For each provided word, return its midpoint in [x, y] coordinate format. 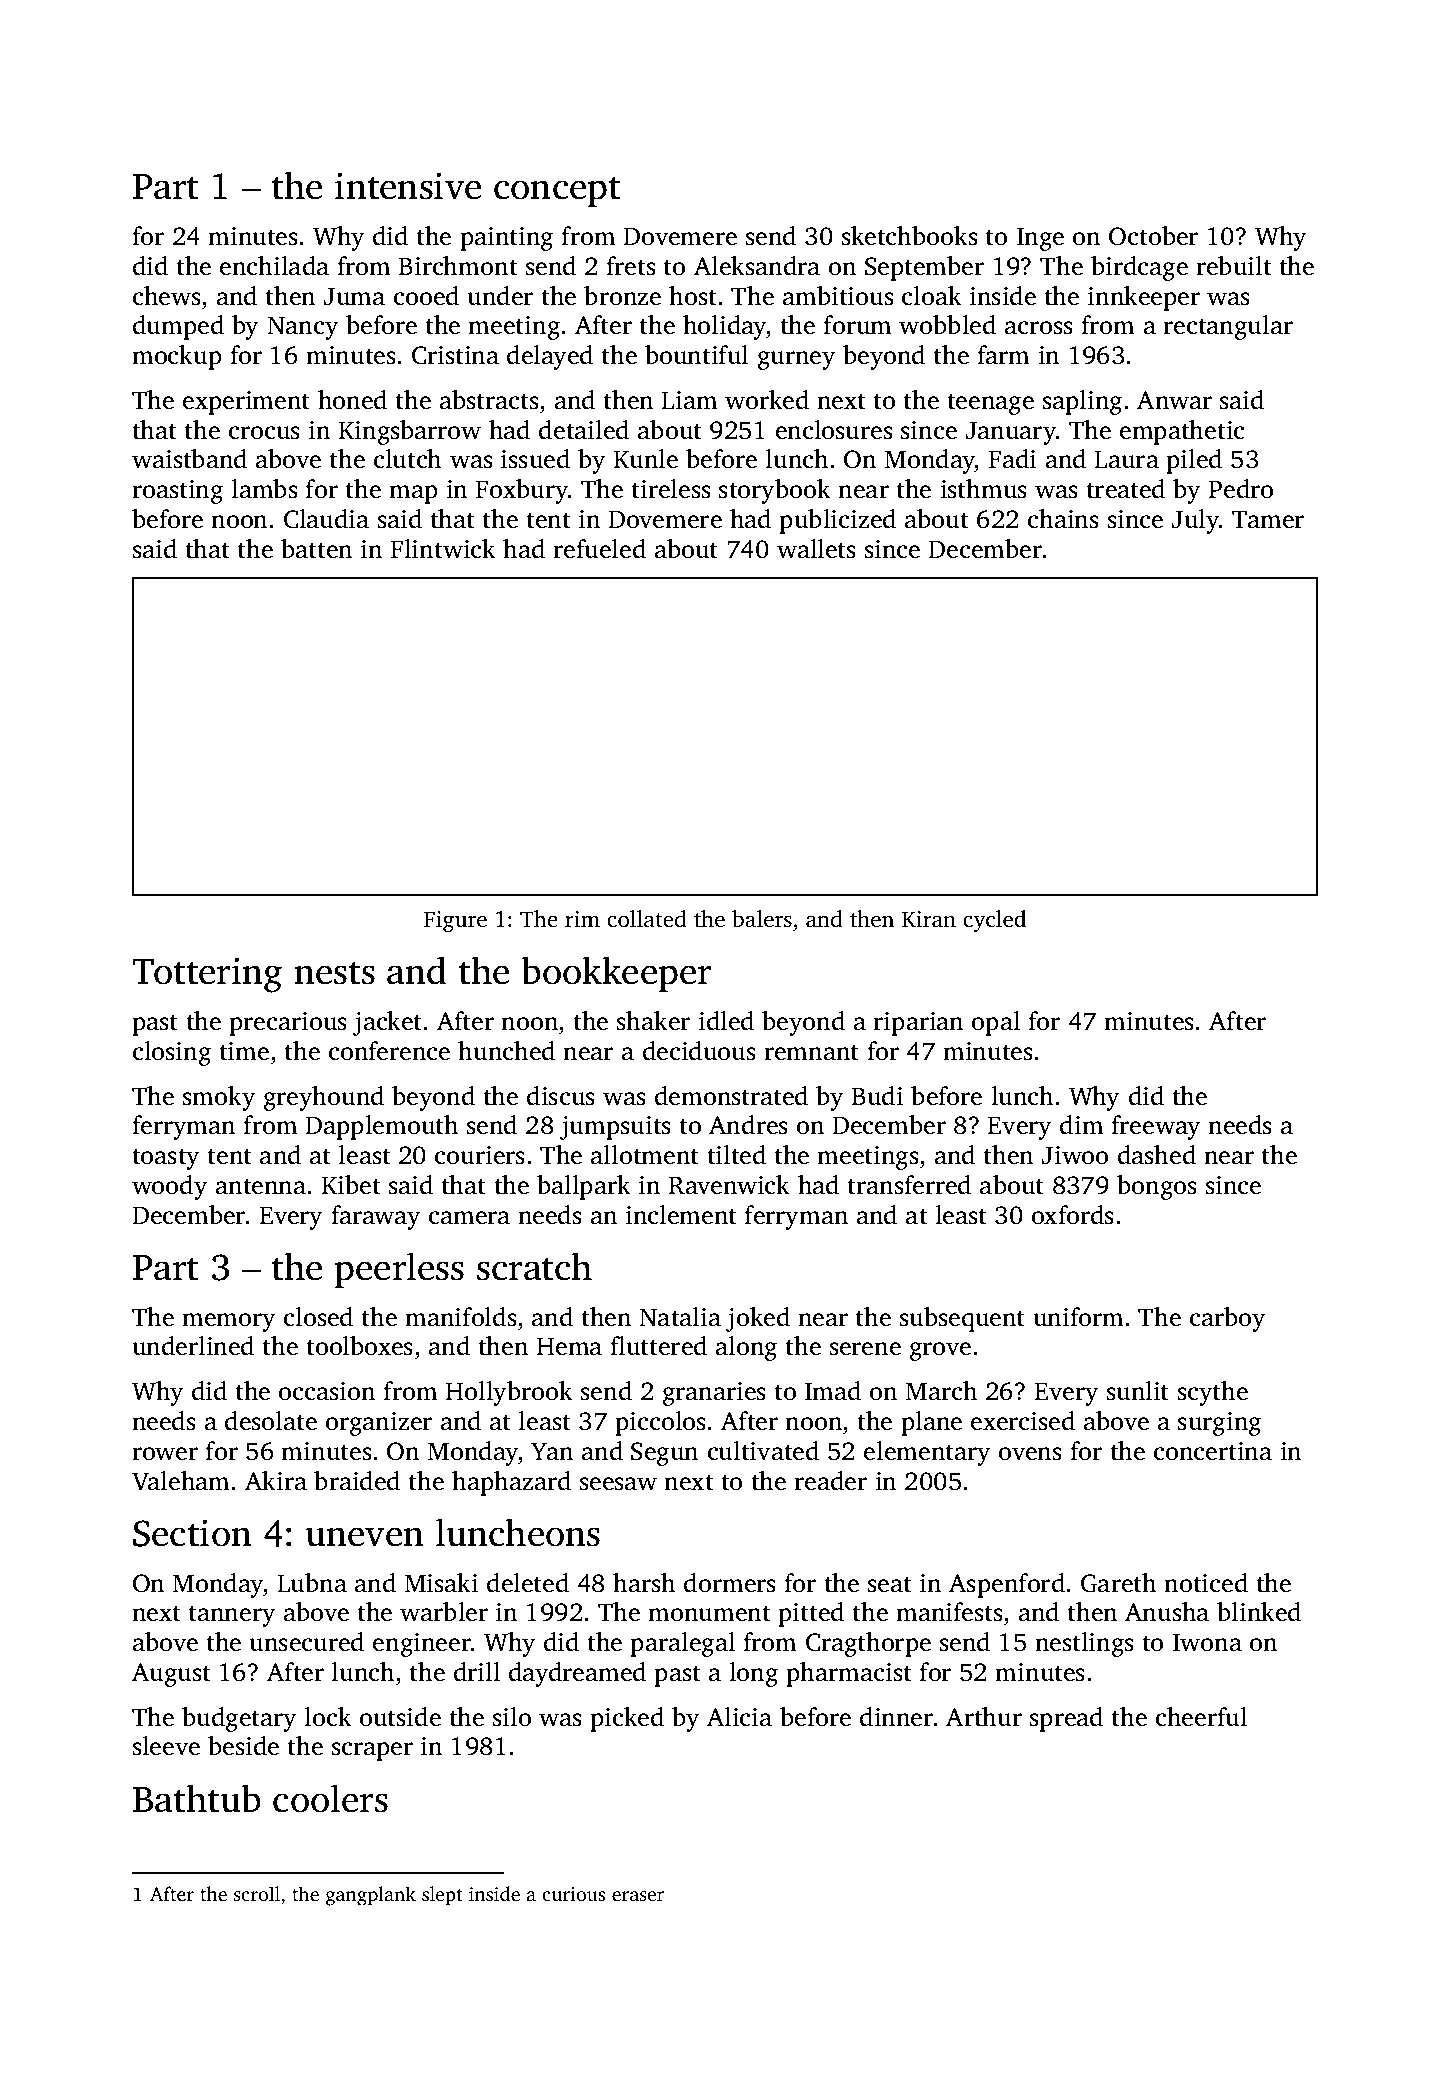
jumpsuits [615, 1128]
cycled [994, 921]
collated [647, 918]
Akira [276, 1481]
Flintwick [443, 549]
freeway [1155, 1127]
